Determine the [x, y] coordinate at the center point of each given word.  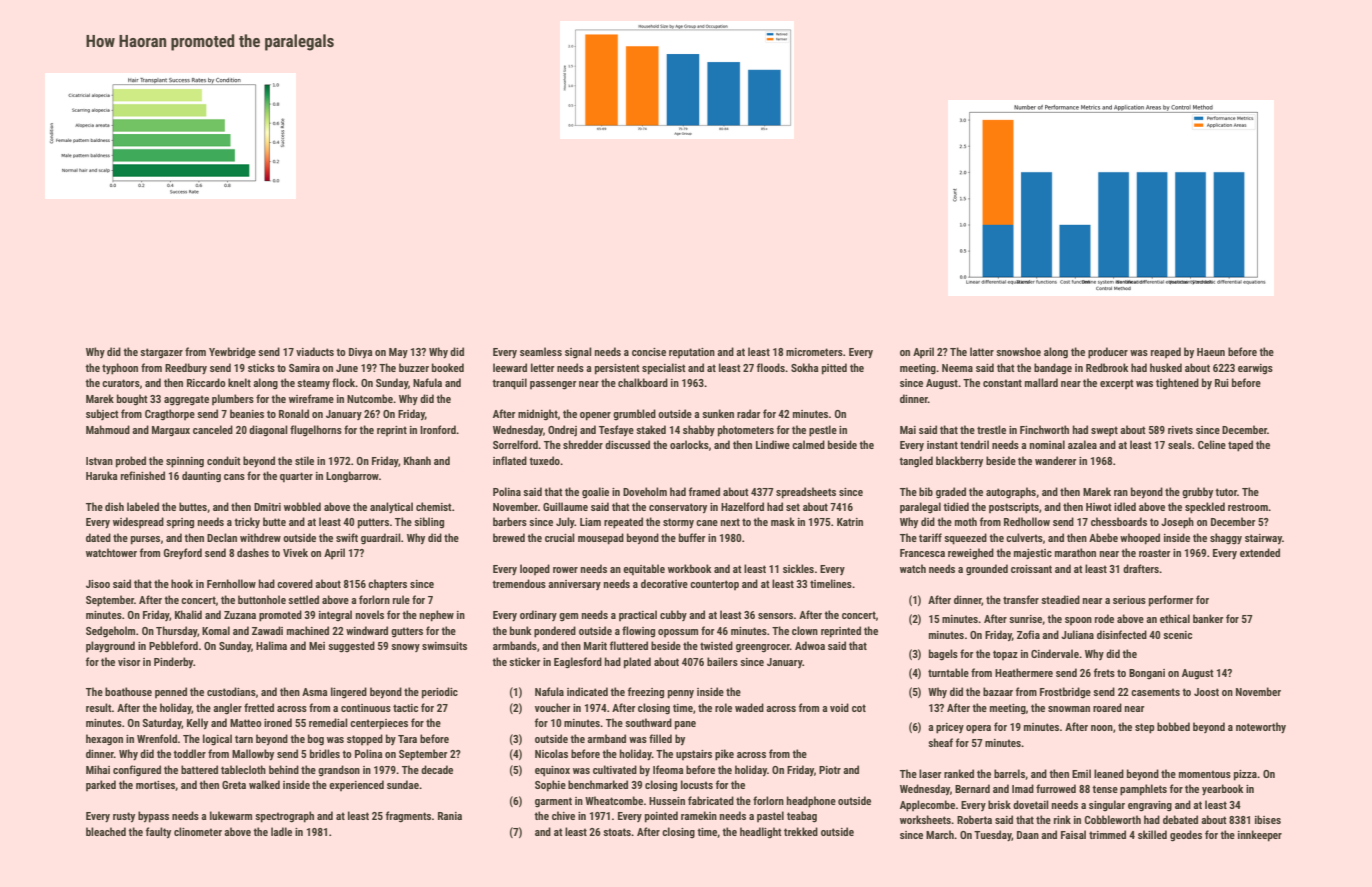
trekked [801, 831]
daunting [201, 477]
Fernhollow [231, 583]
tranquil [509, 384]
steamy [313, 384]
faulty [158, 832]
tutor [1226, 492]
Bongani [1147, 674]
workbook [689, 568]
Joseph [1177, 523]
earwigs [1255, 369]
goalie [595, 493]
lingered [349, 692]
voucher [553, 707]
